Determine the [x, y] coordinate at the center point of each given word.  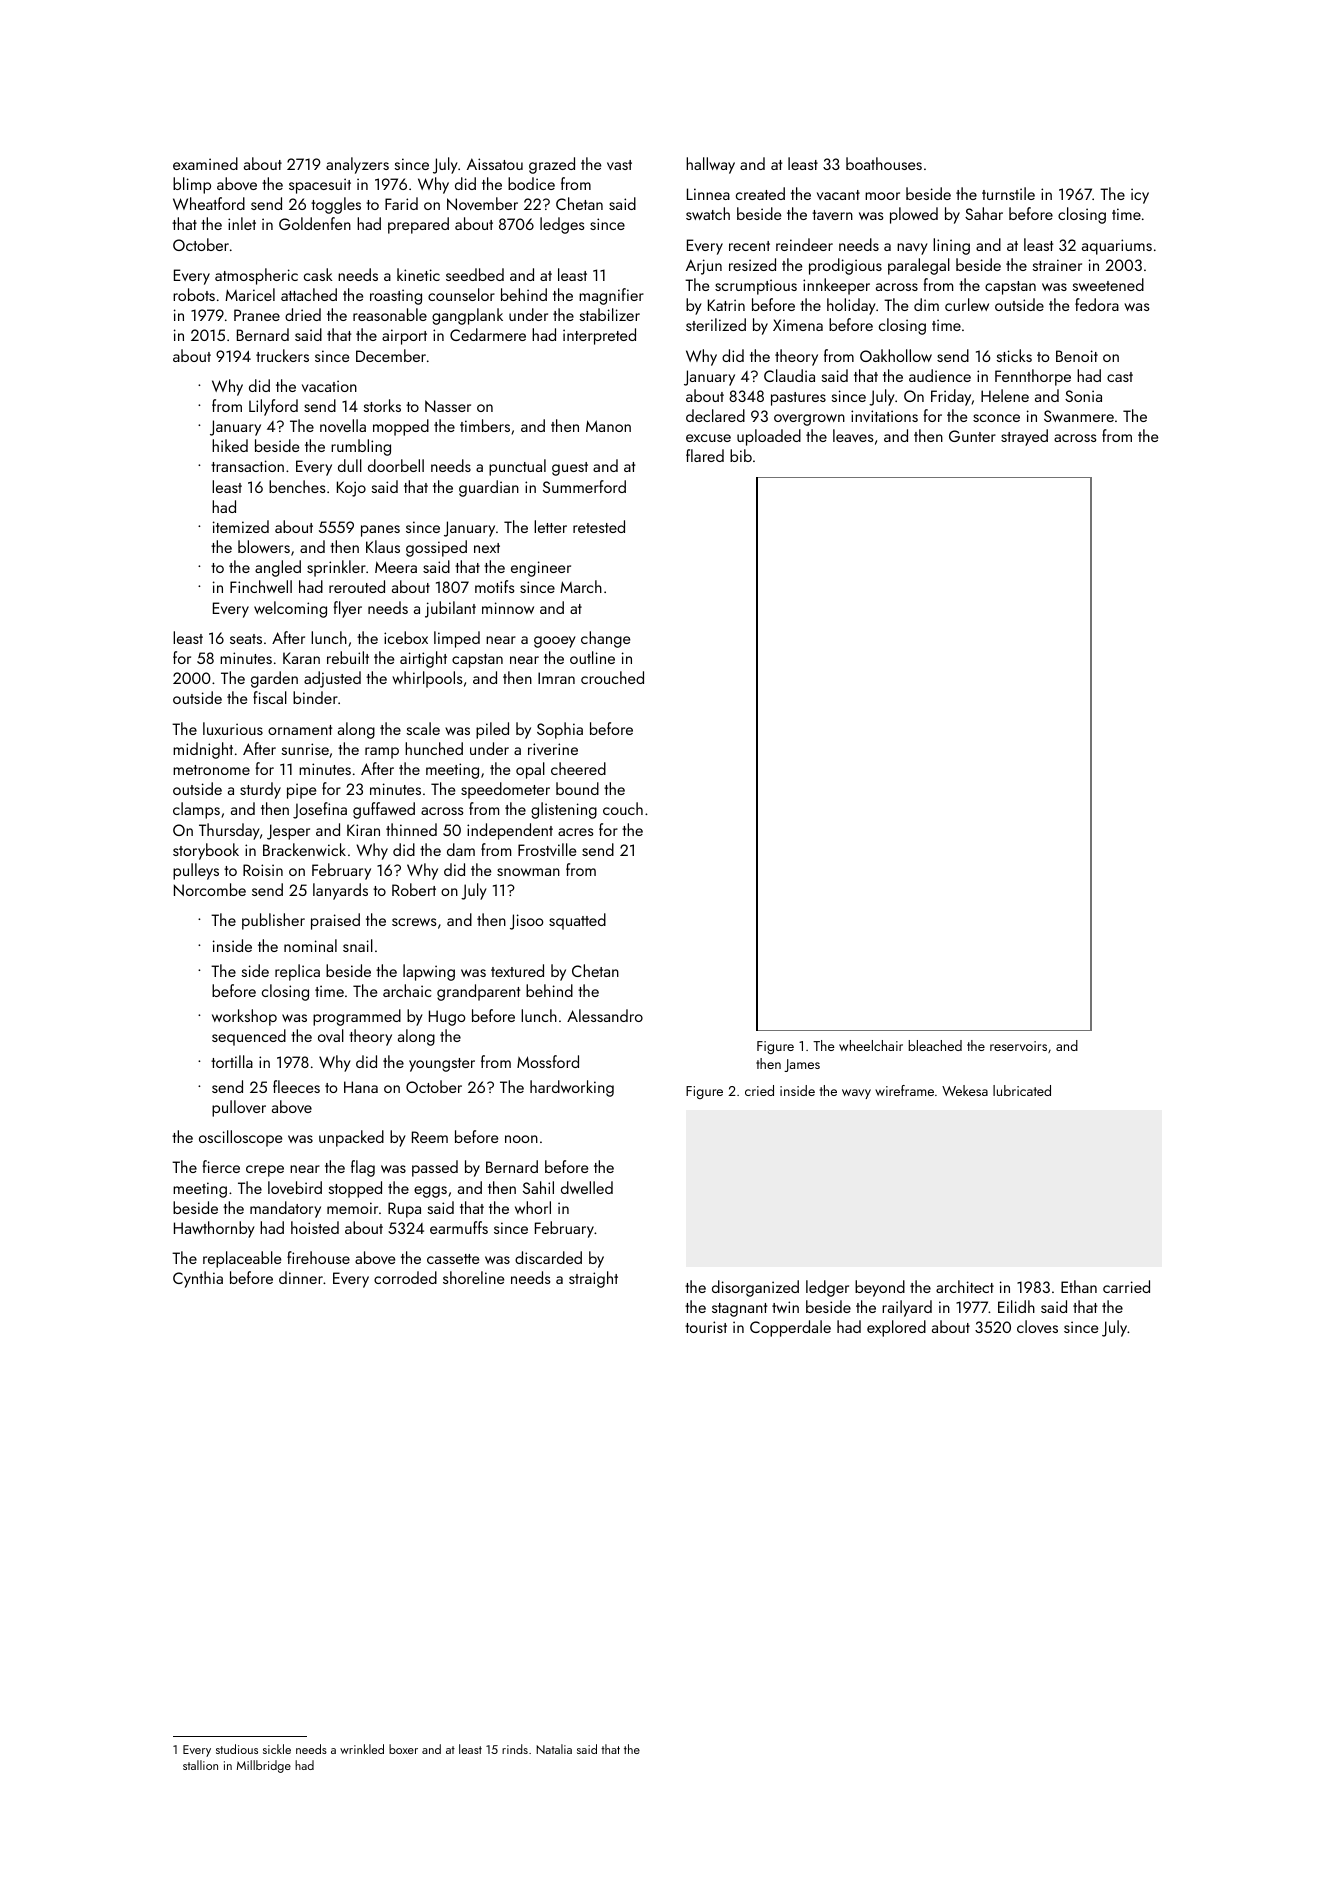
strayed [1024, 437]
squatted [577, 921]
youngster [442, 1065]
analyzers [357, 165]
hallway [710, 165]
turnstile [1008, 193]
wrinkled [362, 1749]
